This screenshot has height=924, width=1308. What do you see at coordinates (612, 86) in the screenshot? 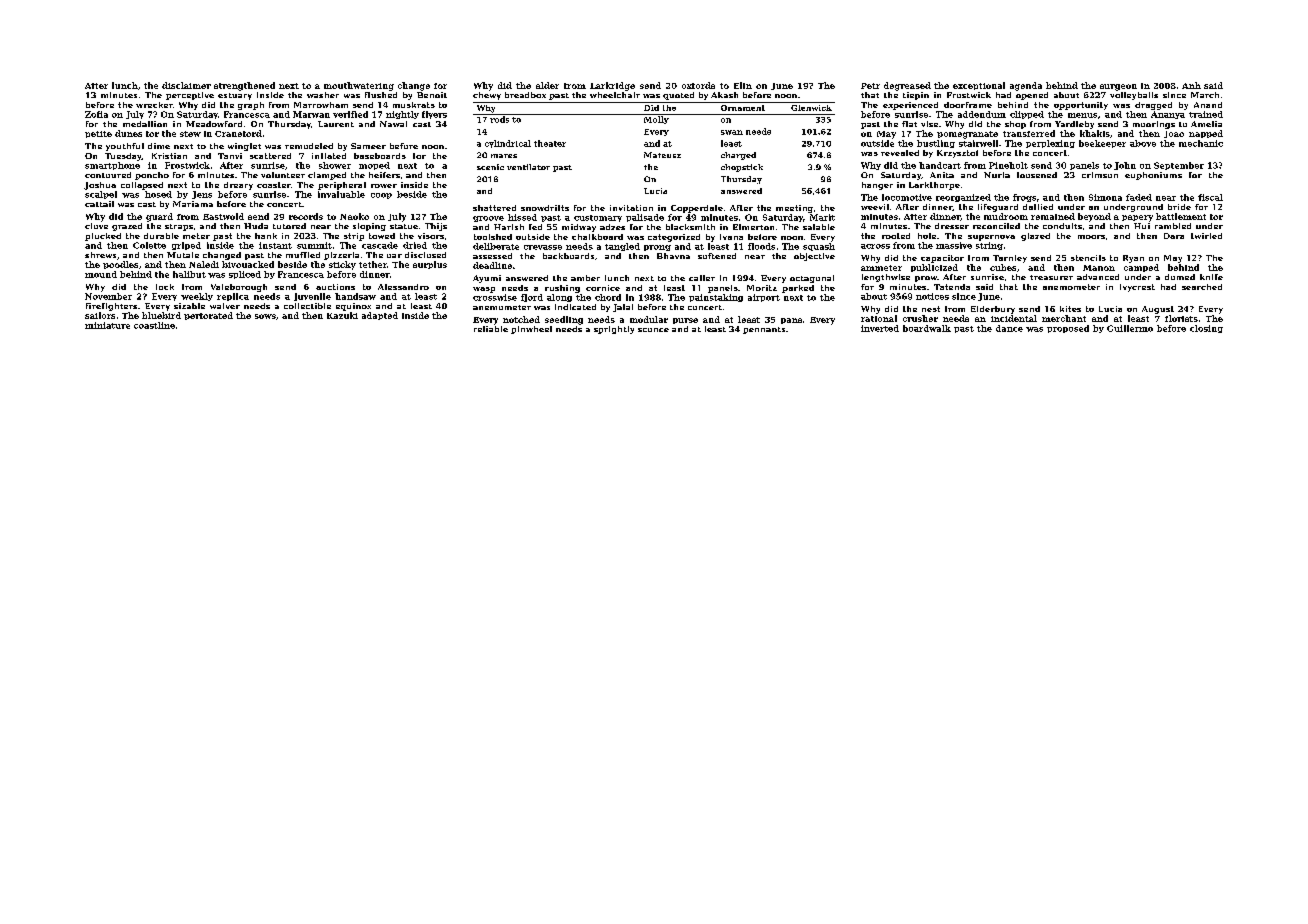
I see `Larkridge` at bounding box center [612, 86].
